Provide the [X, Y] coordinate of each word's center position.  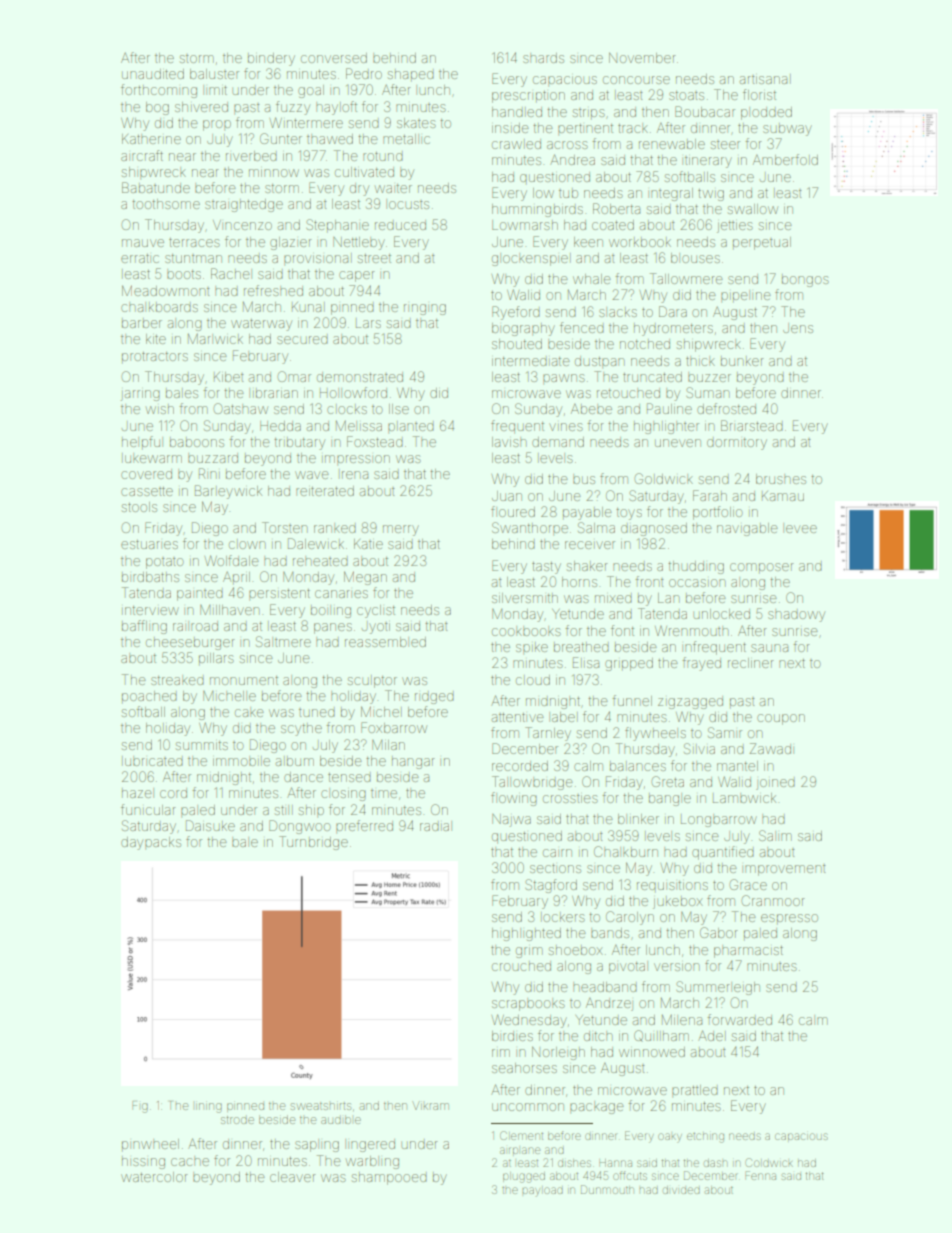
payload [542, 1192]
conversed [334, 58]
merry [401, 530]
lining [209, 1108]
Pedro [364, 73]
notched [645, 344]
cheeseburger [190, 644]
